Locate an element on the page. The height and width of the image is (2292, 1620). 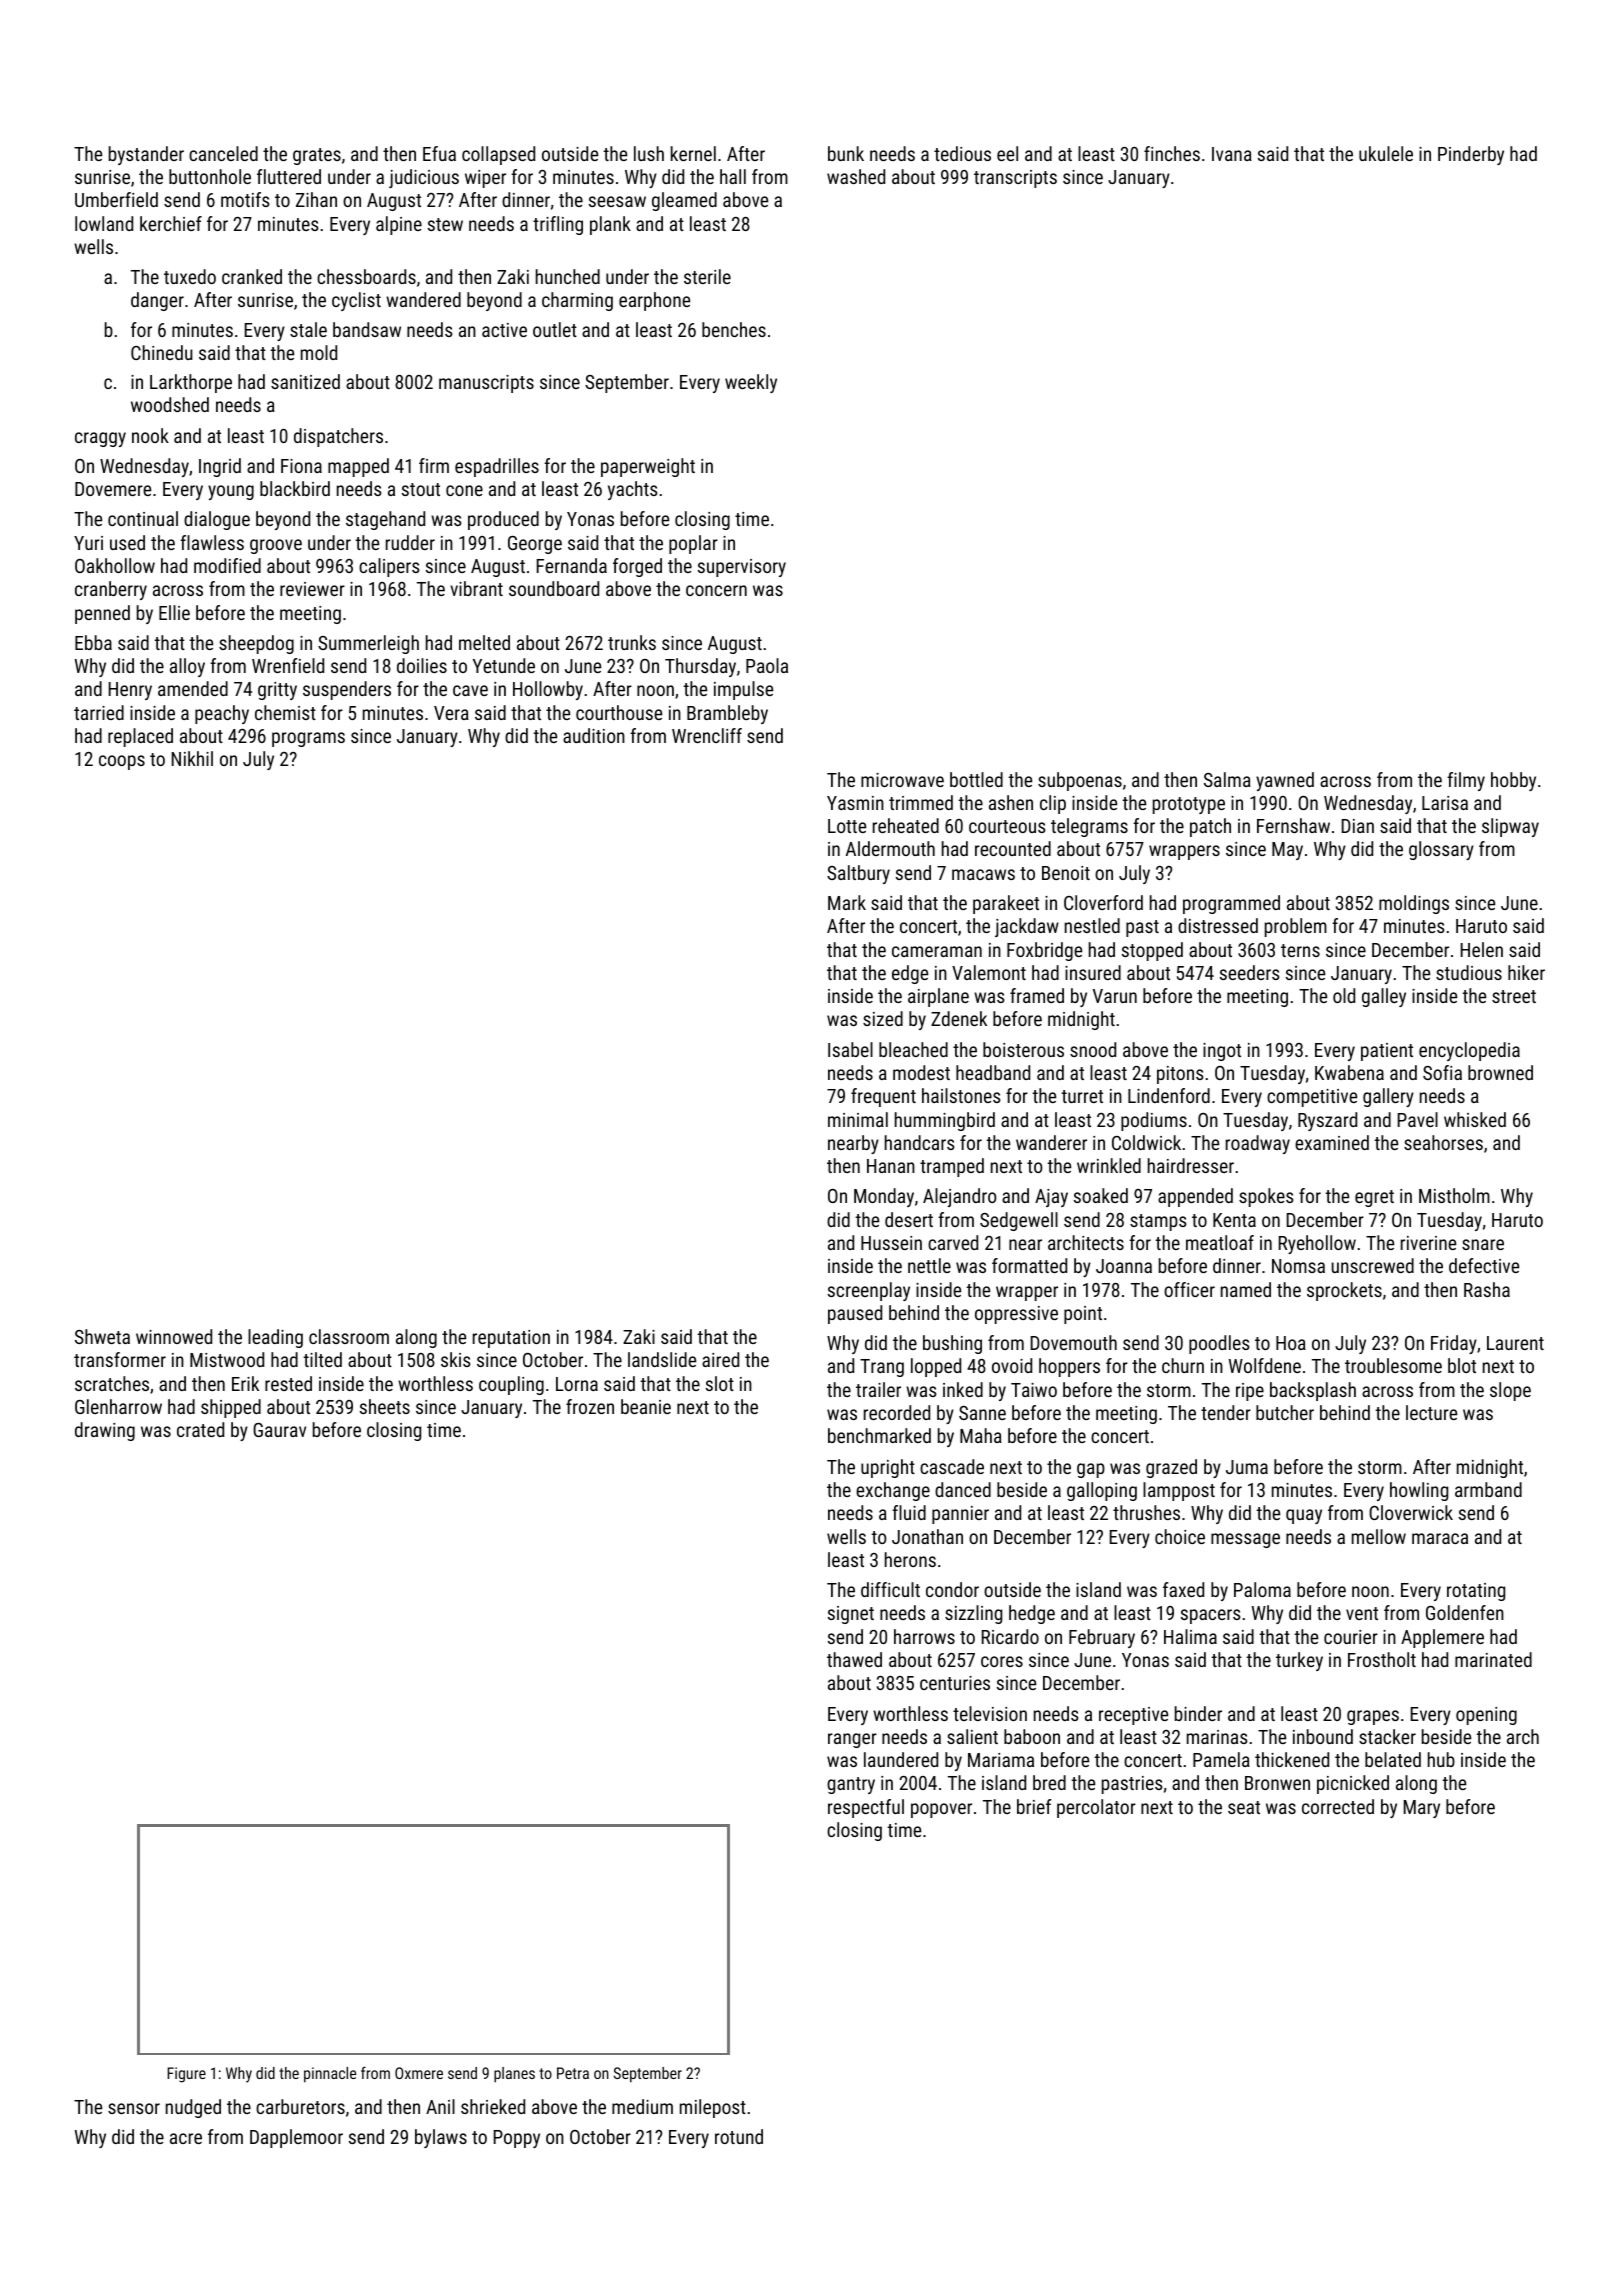
pannier is located at coordinates (960, 1515).
